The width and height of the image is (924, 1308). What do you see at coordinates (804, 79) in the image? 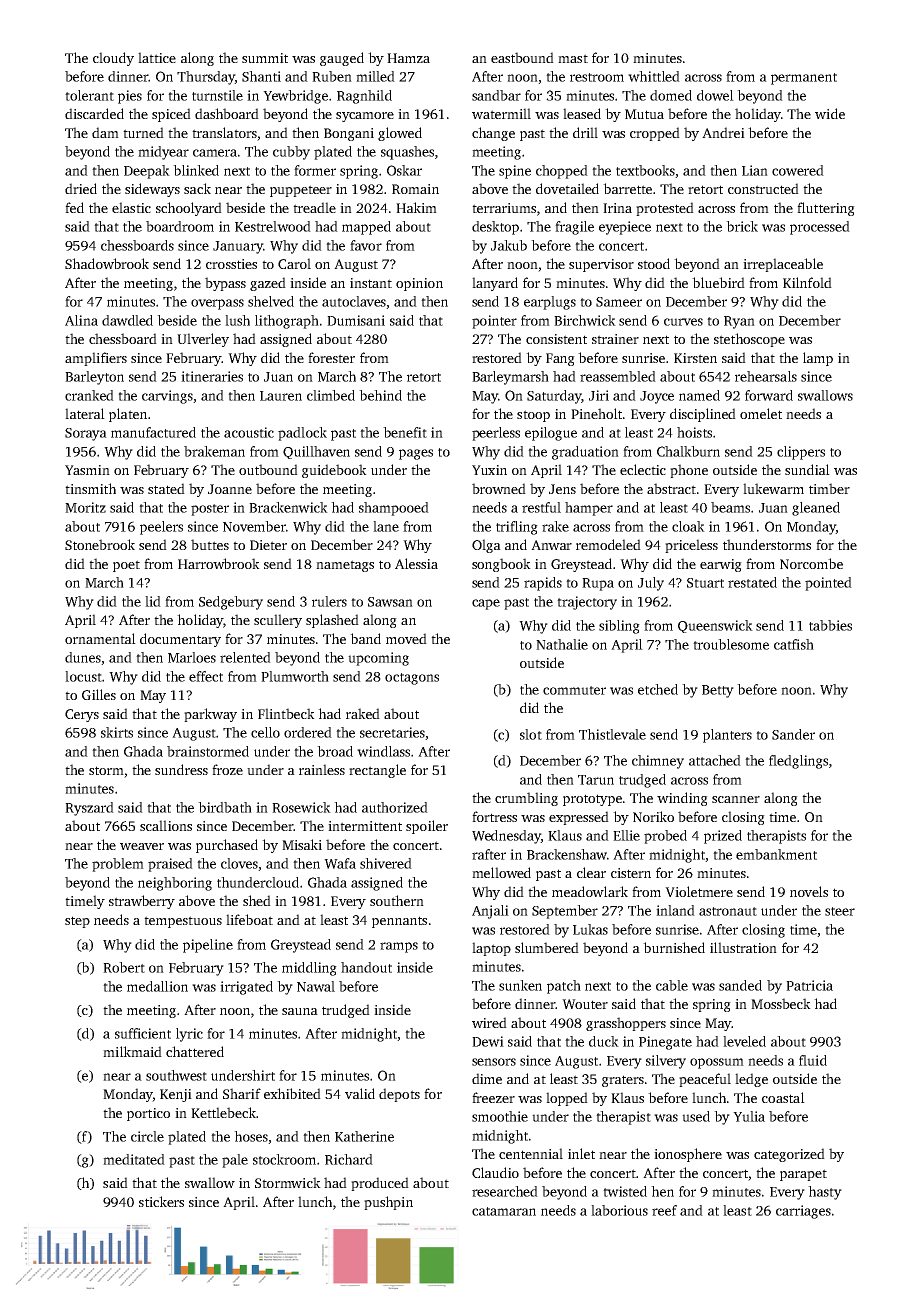
I see `permanent` at bounding box center [804, 79].
